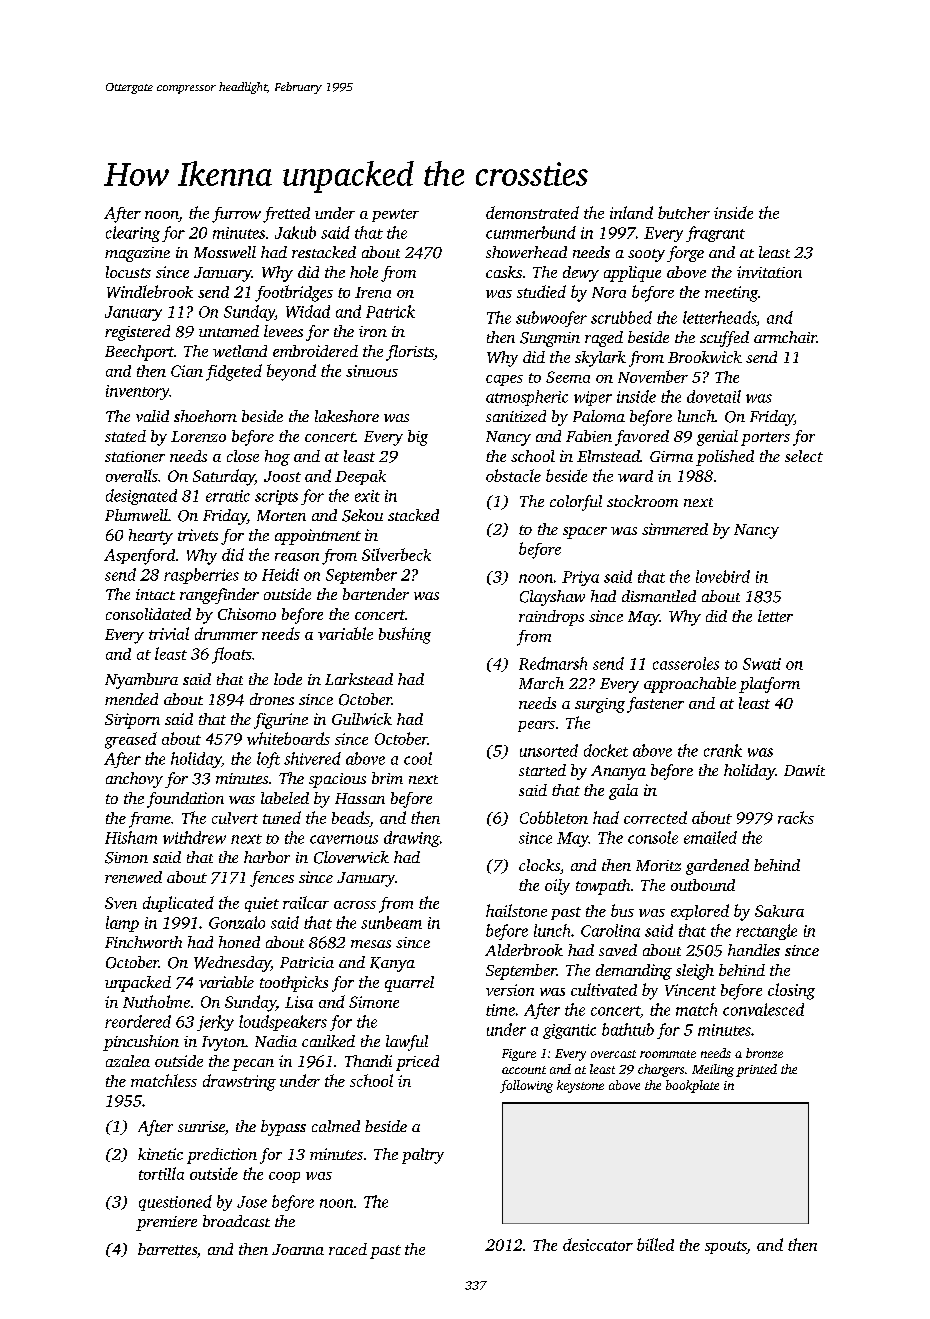 The width and height of the screenshot is (930, 1319). Describe the element at coordinates (661, 1070) in the screenshot. I see `chargers` at that location.
